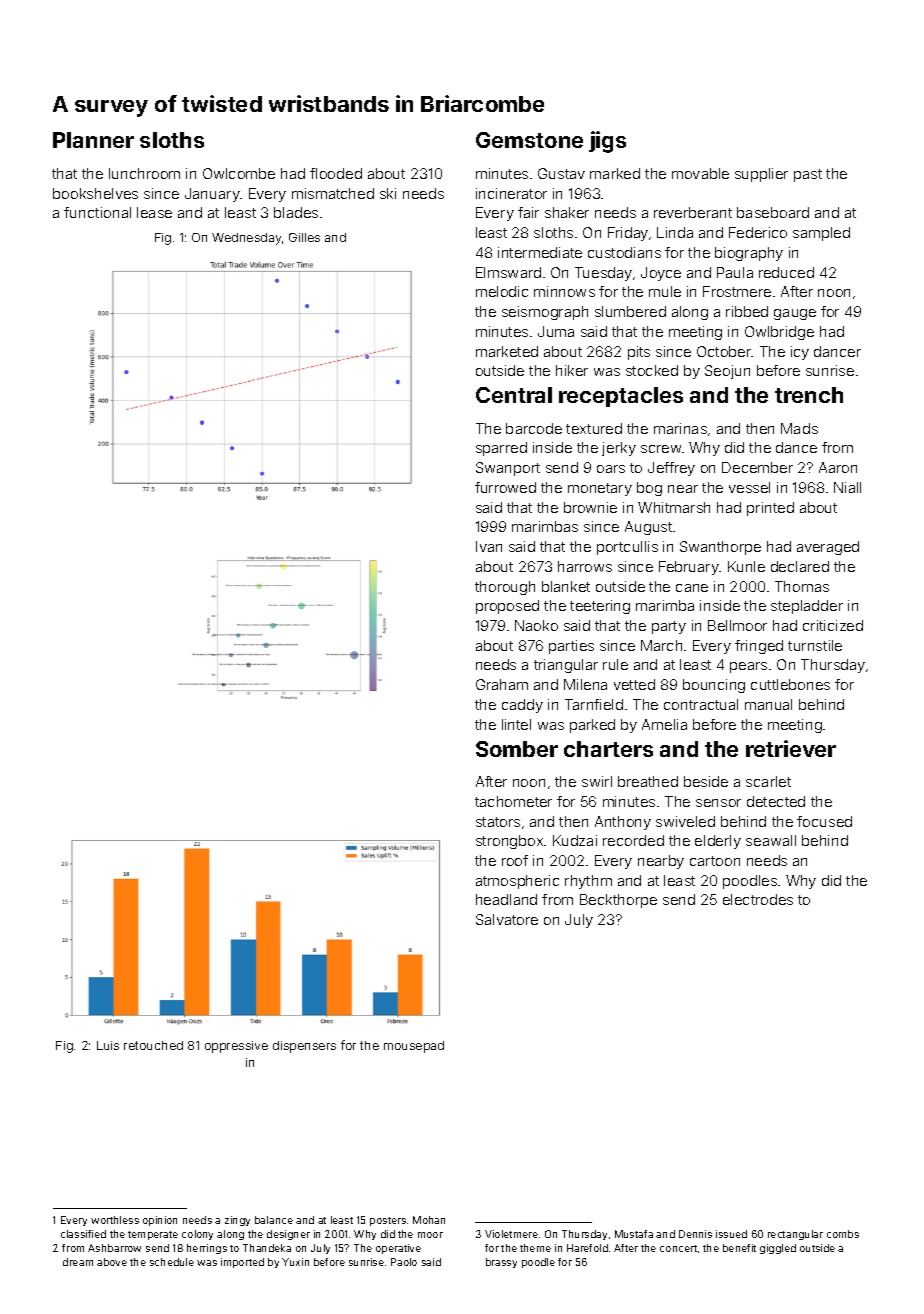 This image has height=1314, width=924. What do you see at coordinates (502, 291) in the image?
I see `melodic` at bounding box center [502, 291].
